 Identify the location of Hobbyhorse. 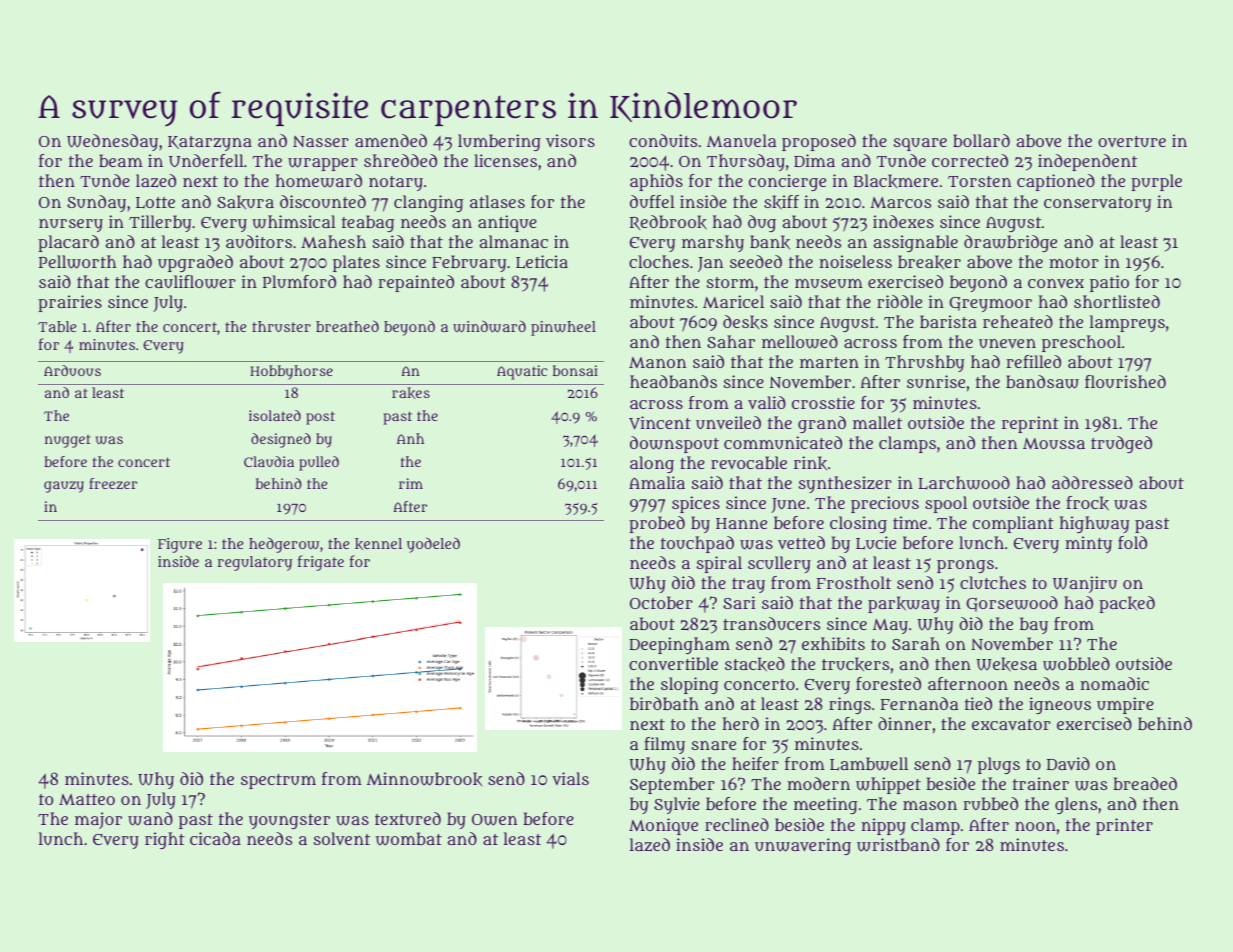
(291, 372).
